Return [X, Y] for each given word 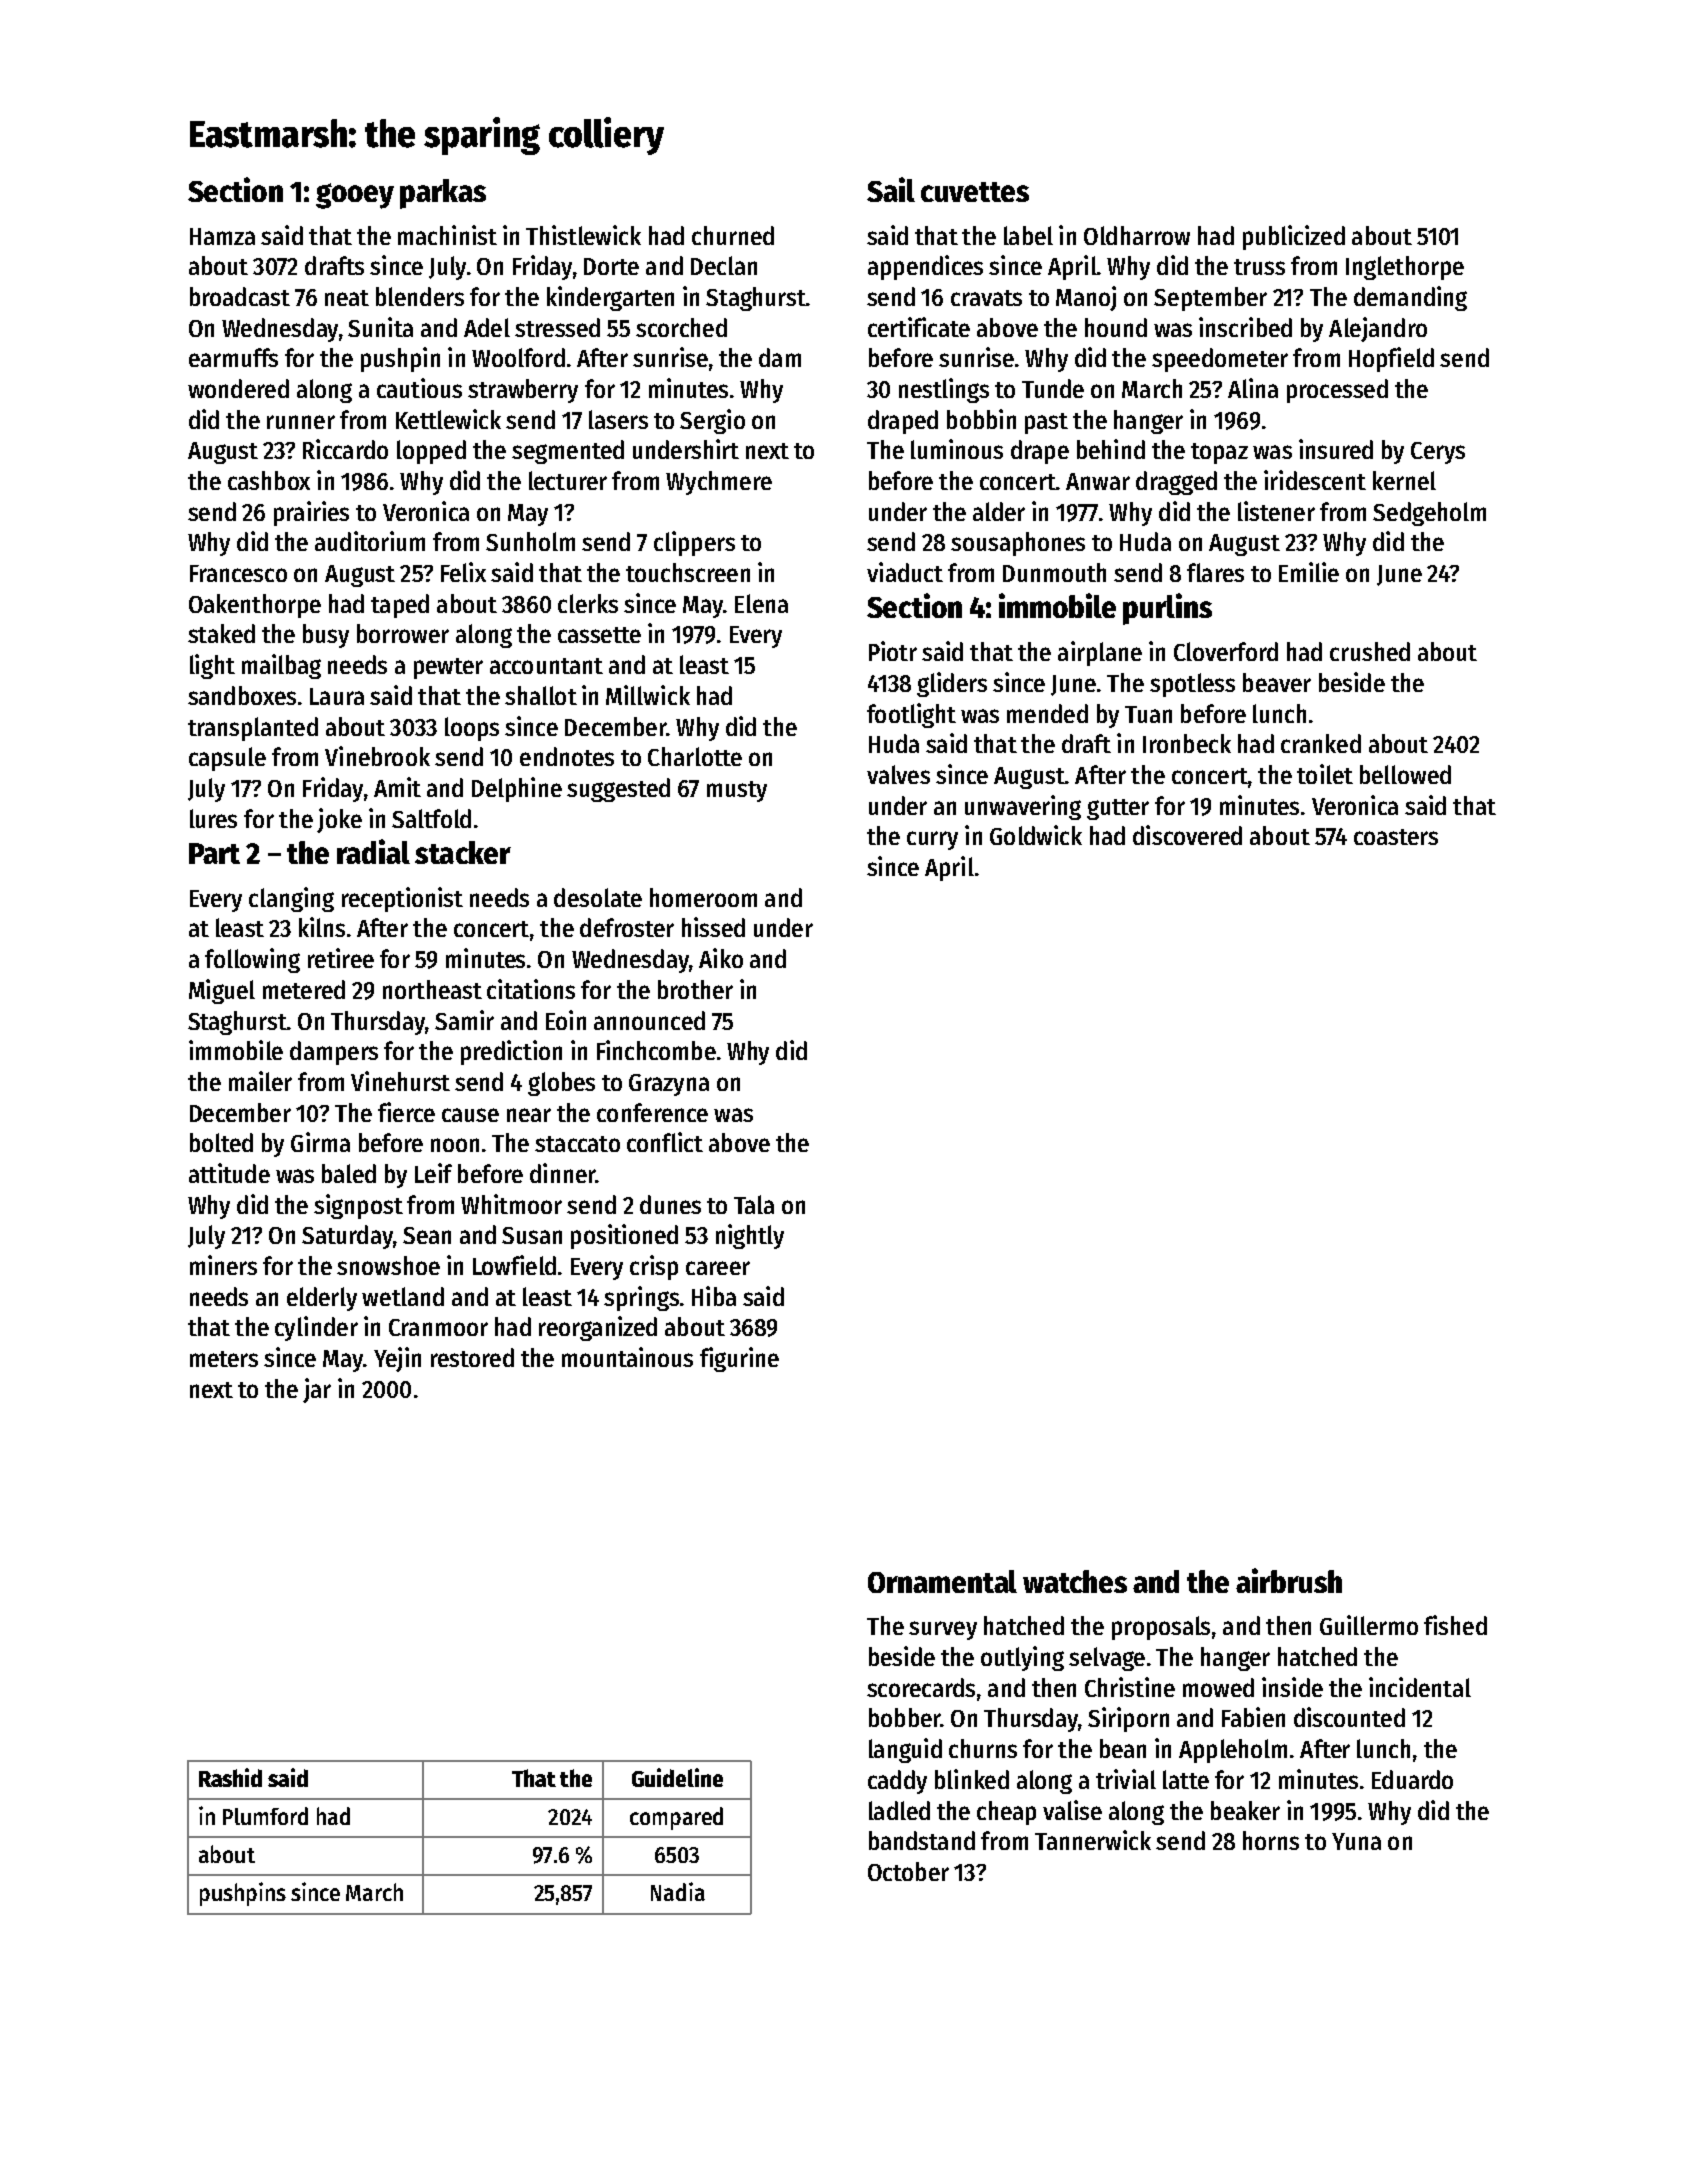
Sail [891, 189]
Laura [337, 696]
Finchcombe [656, 1050]
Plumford [265, 1816]
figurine [739, 1359]
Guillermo [1369, 1625]
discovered [1187, 835]
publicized [1294, 237]
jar [317, 1390]
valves [898, 774]
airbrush [1289, 1580]
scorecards [921, 1687]
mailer [260, 1081]
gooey [355, 196]
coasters [1396, 837]
